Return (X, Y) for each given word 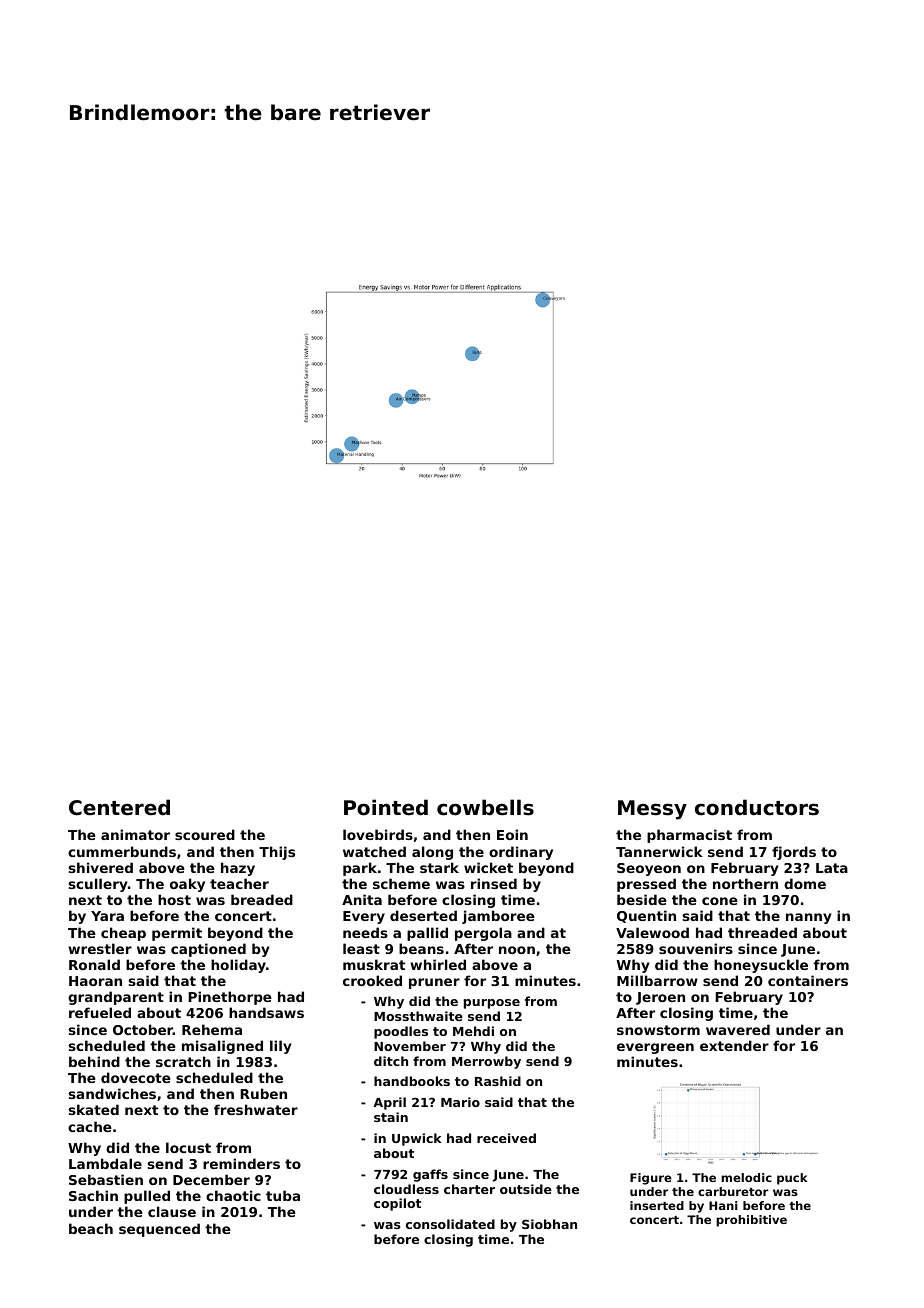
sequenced (159, 1230)
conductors (757, 807)
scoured (205, 834)
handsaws (266, 1012)
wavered (738, 1029)
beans (421, 948)
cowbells (485, 807)
